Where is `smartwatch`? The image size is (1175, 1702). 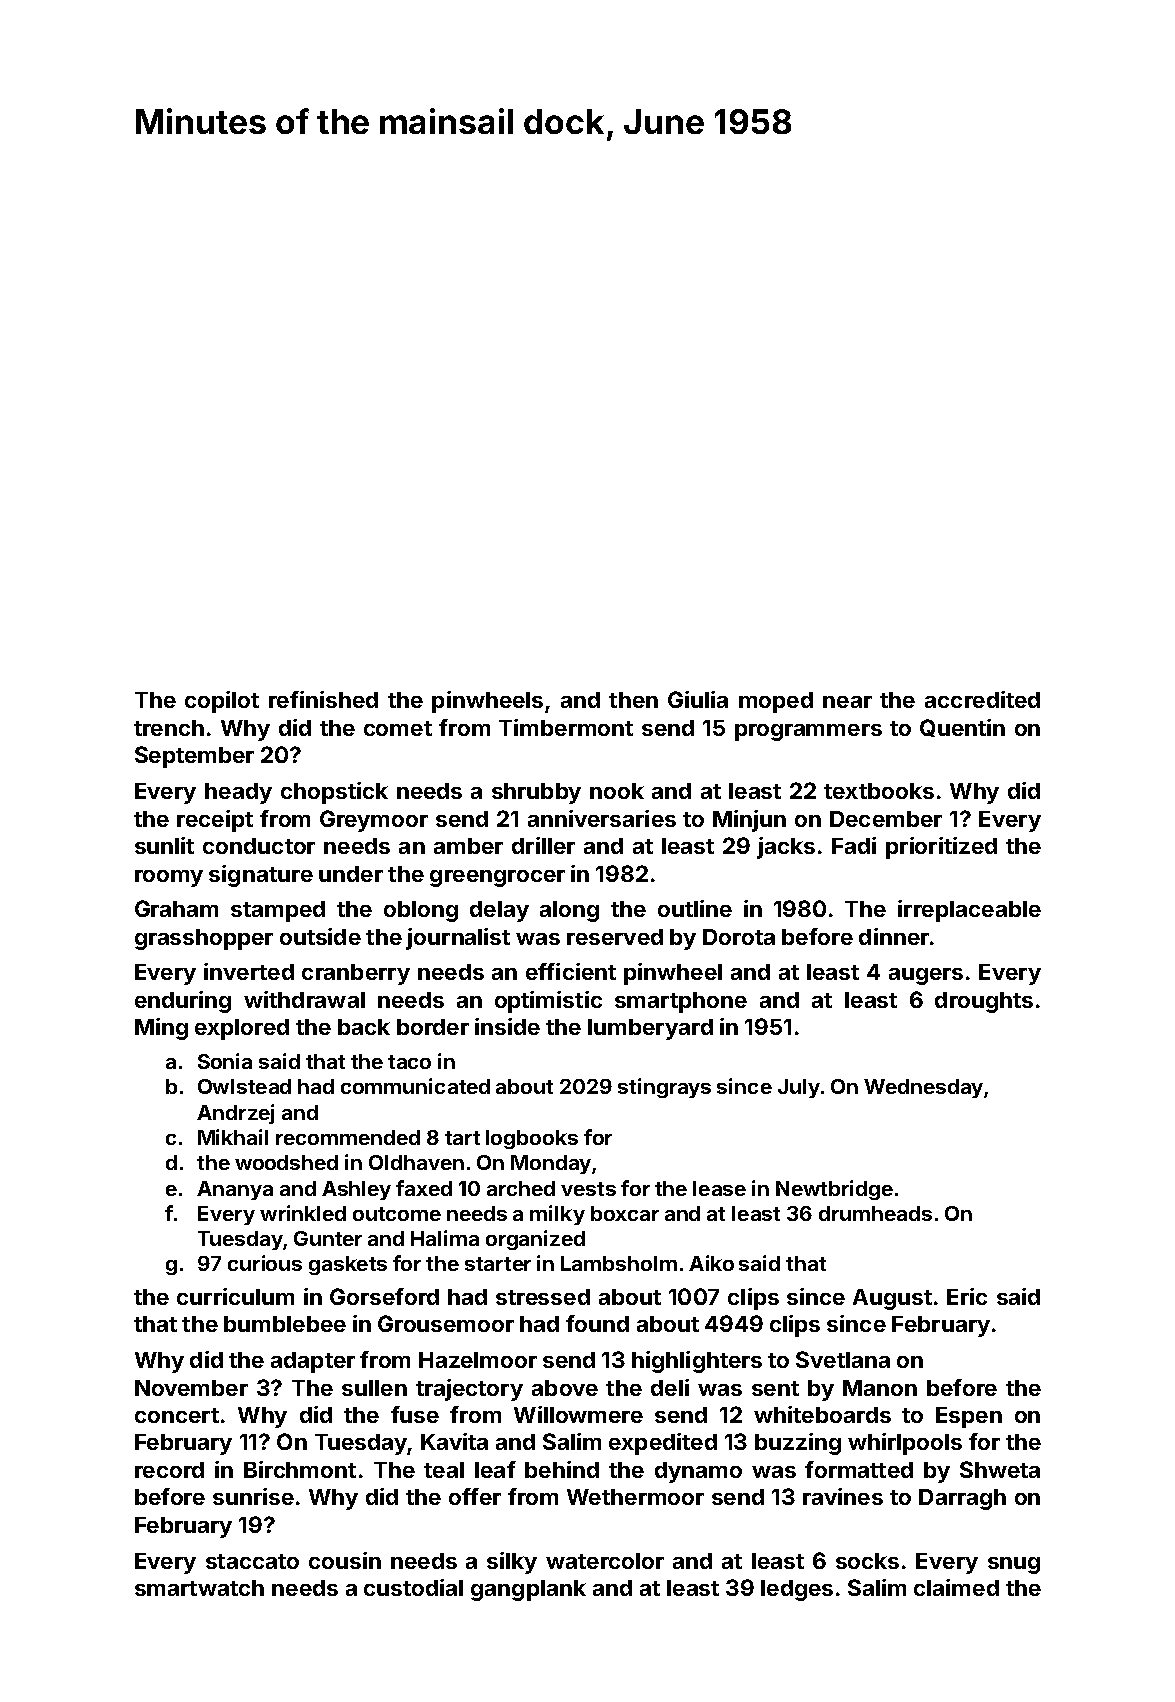
smartwatch is located at coordinates (199, 1588).
